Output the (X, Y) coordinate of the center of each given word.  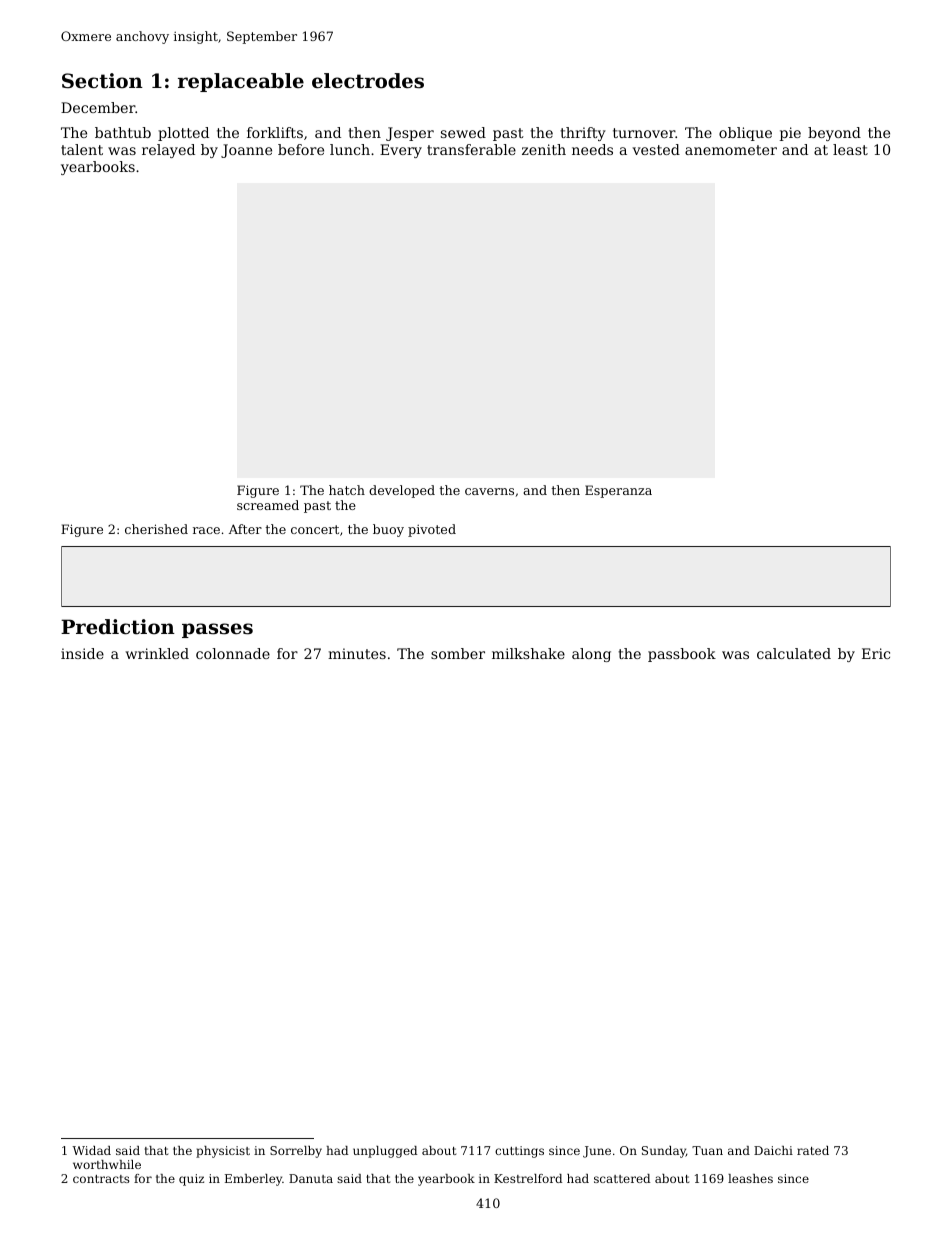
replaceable (241, 82)
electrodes (368, 81)
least (850, 149)
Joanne (246, 151)
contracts (101, 1179)
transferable (471, 149)
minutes (357, 653)
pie (790, 134)
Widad (91, 1150)
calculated (794, 653)
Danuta (311, 1178)
